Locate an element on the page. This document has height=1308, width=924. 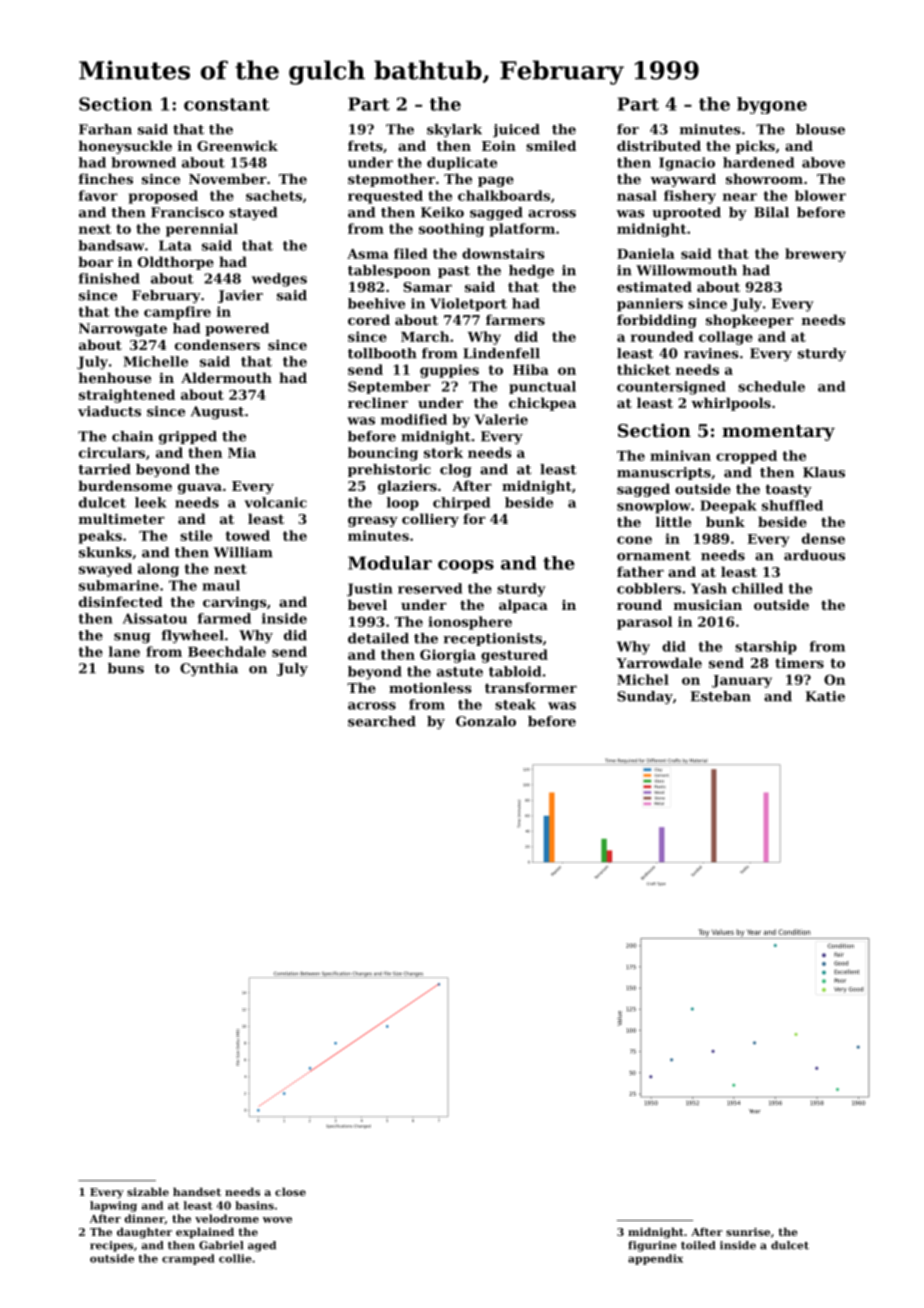
starship is located at coordinates (766, 648).
